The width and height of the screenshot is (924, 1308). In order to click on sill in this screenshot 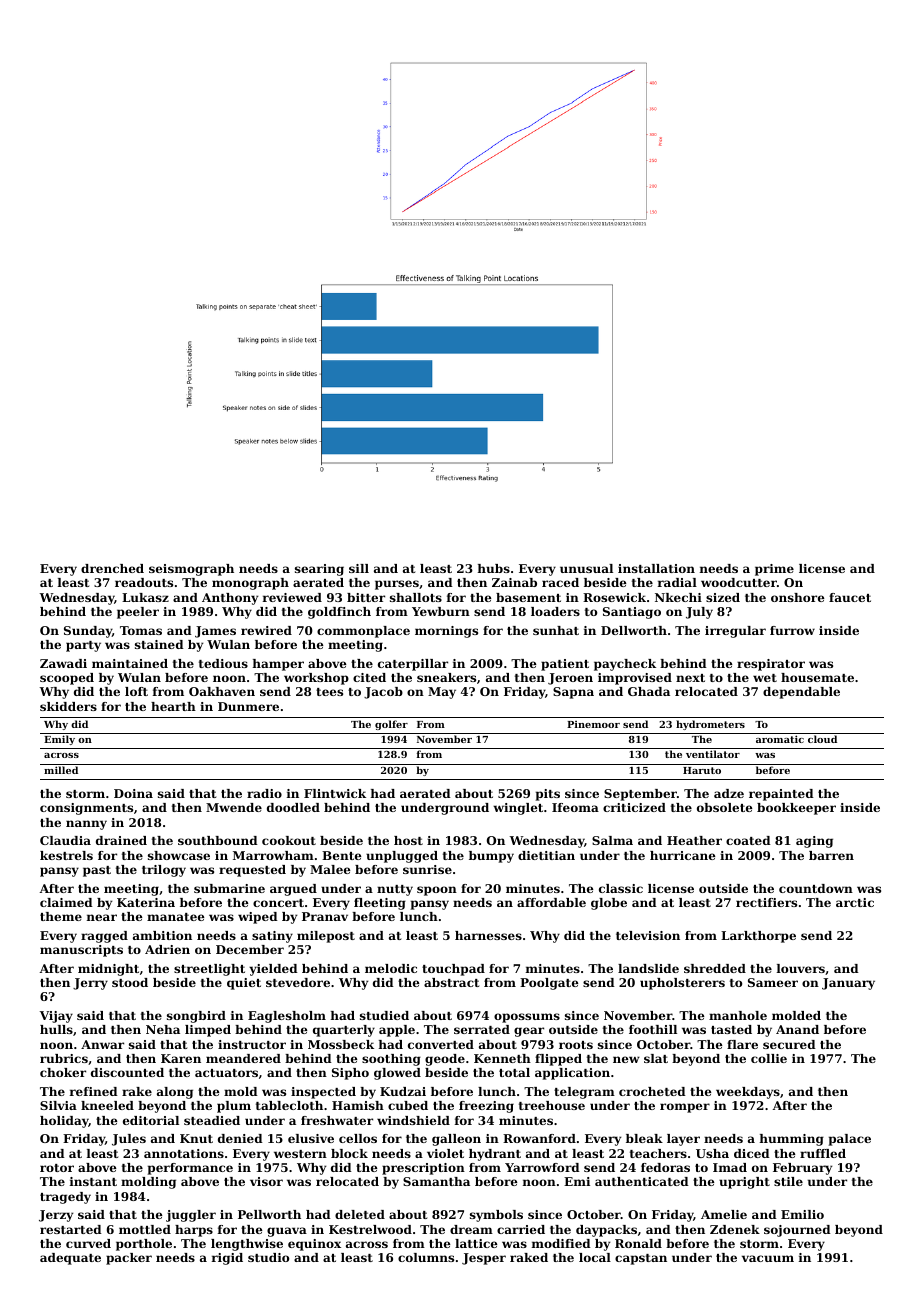, I will do `click(359, 568)`.
